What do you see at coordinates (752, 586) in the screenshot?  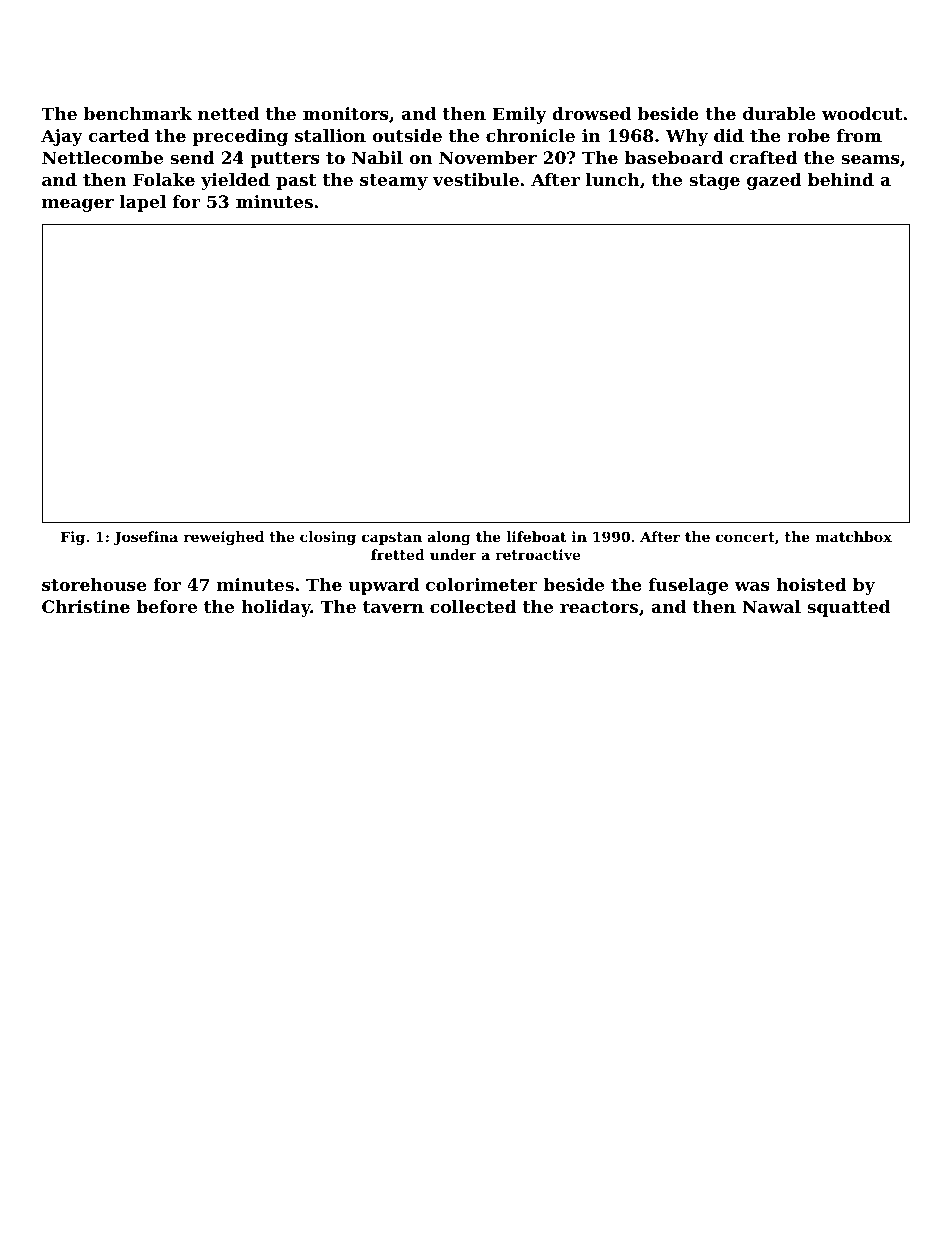 I see `was` at bounding box center [752, 586].
